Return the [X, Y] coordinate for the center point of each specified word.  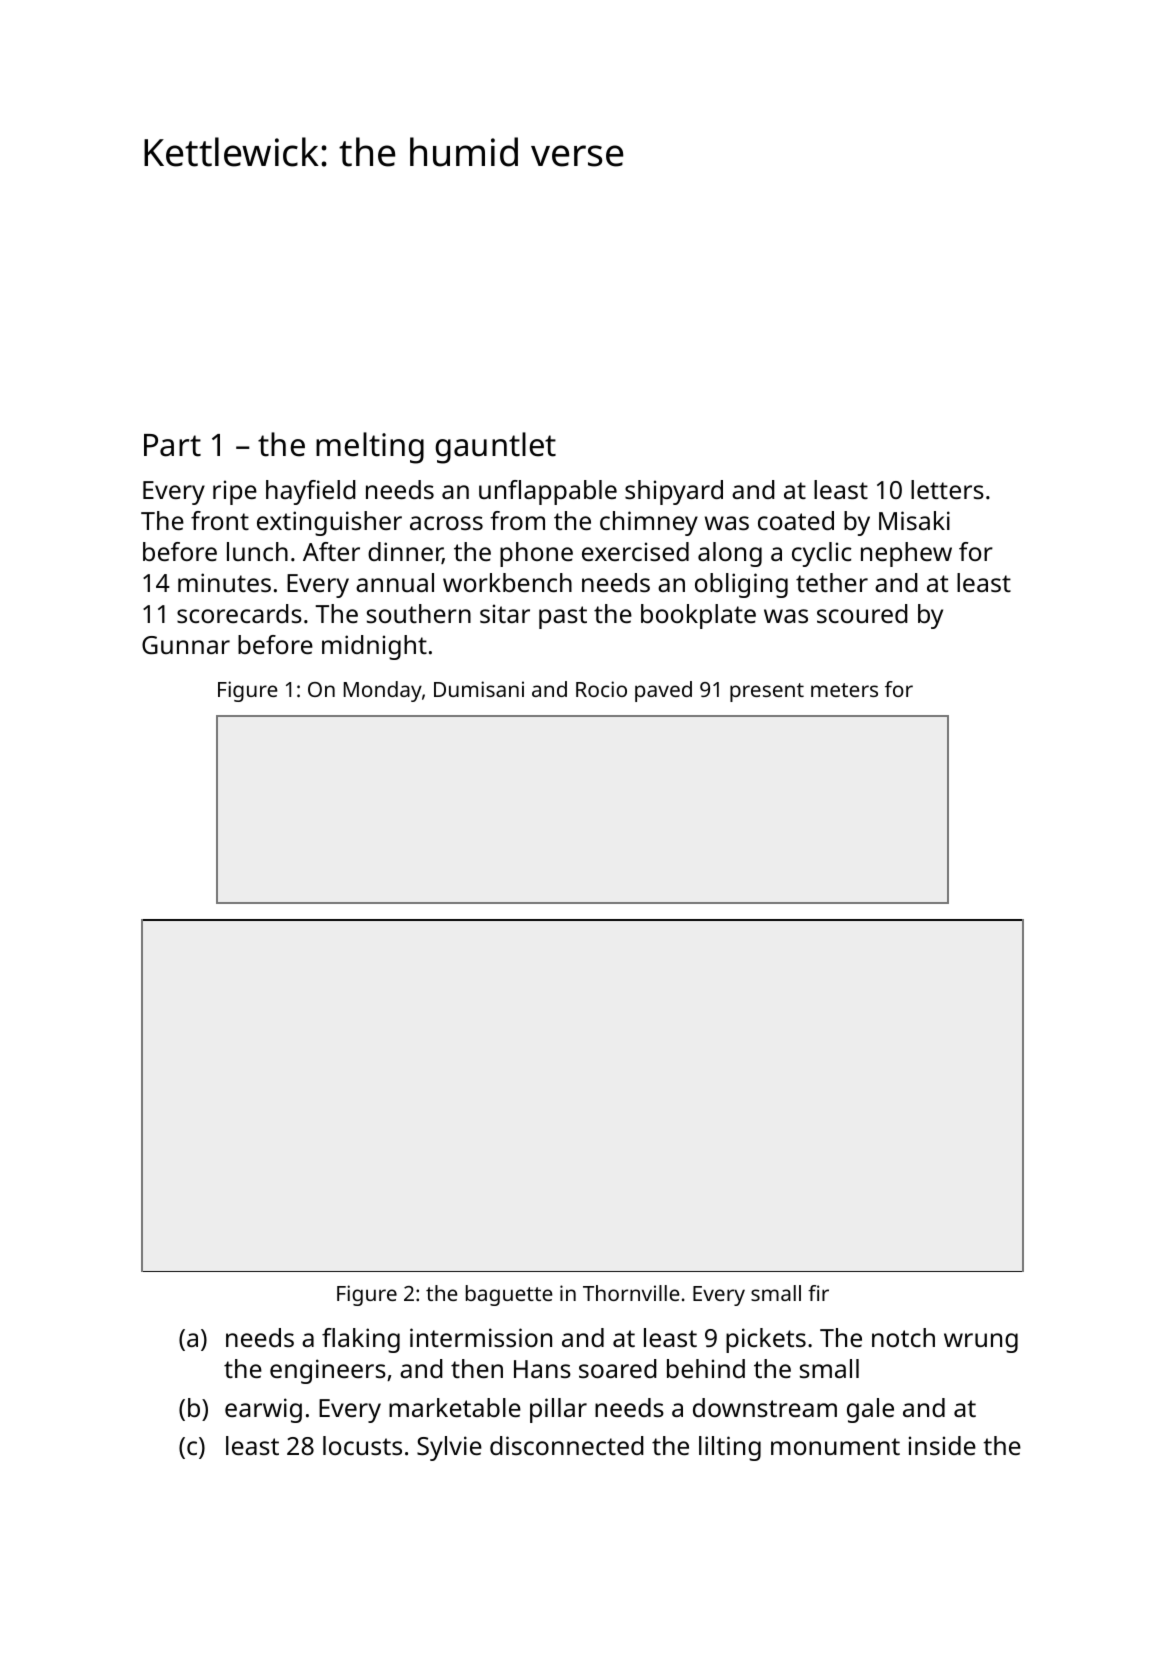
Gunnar [186, 645]
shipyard [674, 492]
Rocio [601, 689]
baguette [509, 1295]
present [767, 692]
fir [818, 1293]
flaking [361, 1340]
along [730, 554]
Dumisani [479, 689]
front [220, 520]
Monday [383, 691]
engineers [328, 1371]
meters [844, 690]
